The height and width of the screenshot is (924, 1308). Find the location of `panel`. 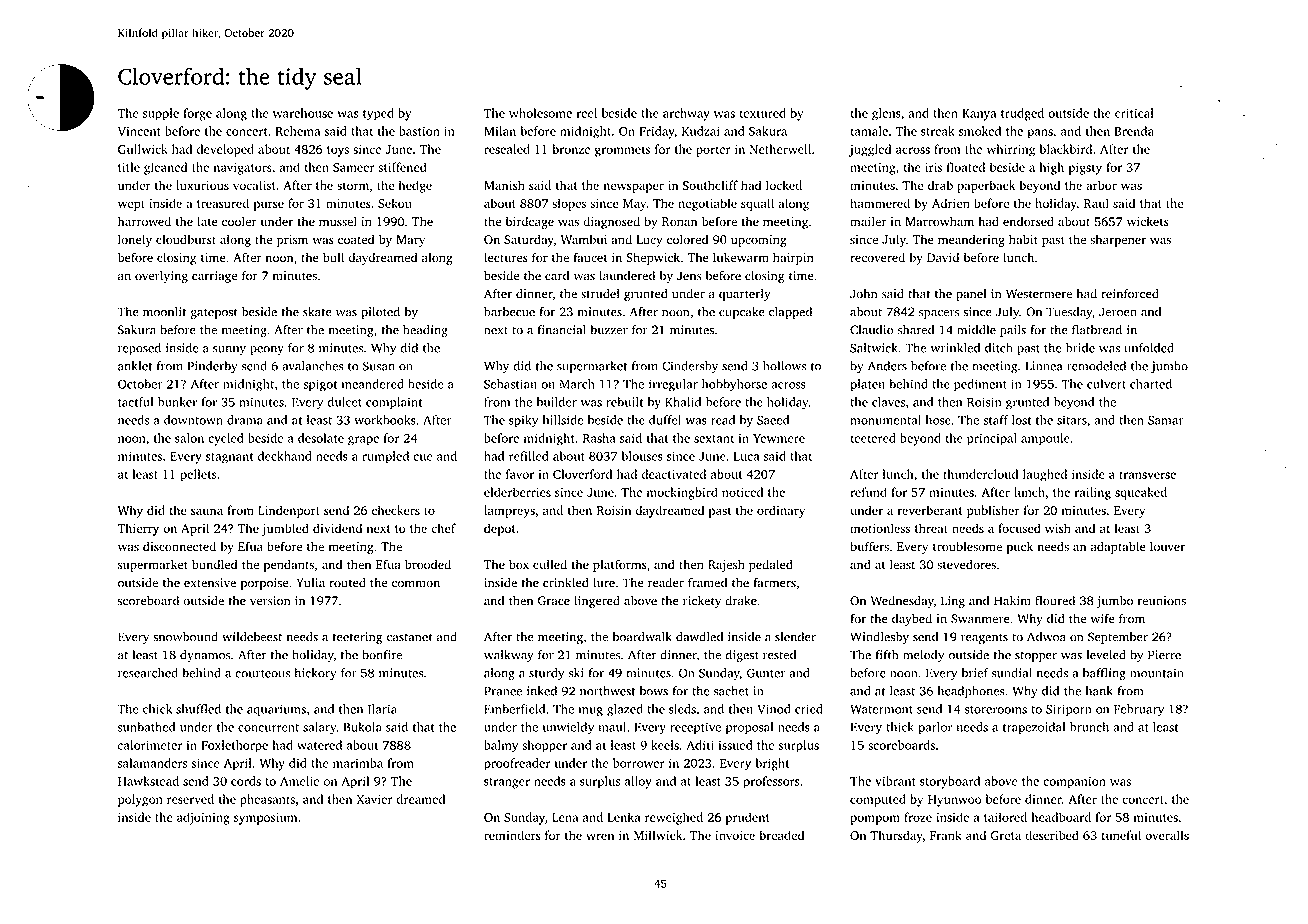

panel is located at coordinates (971, 295).
